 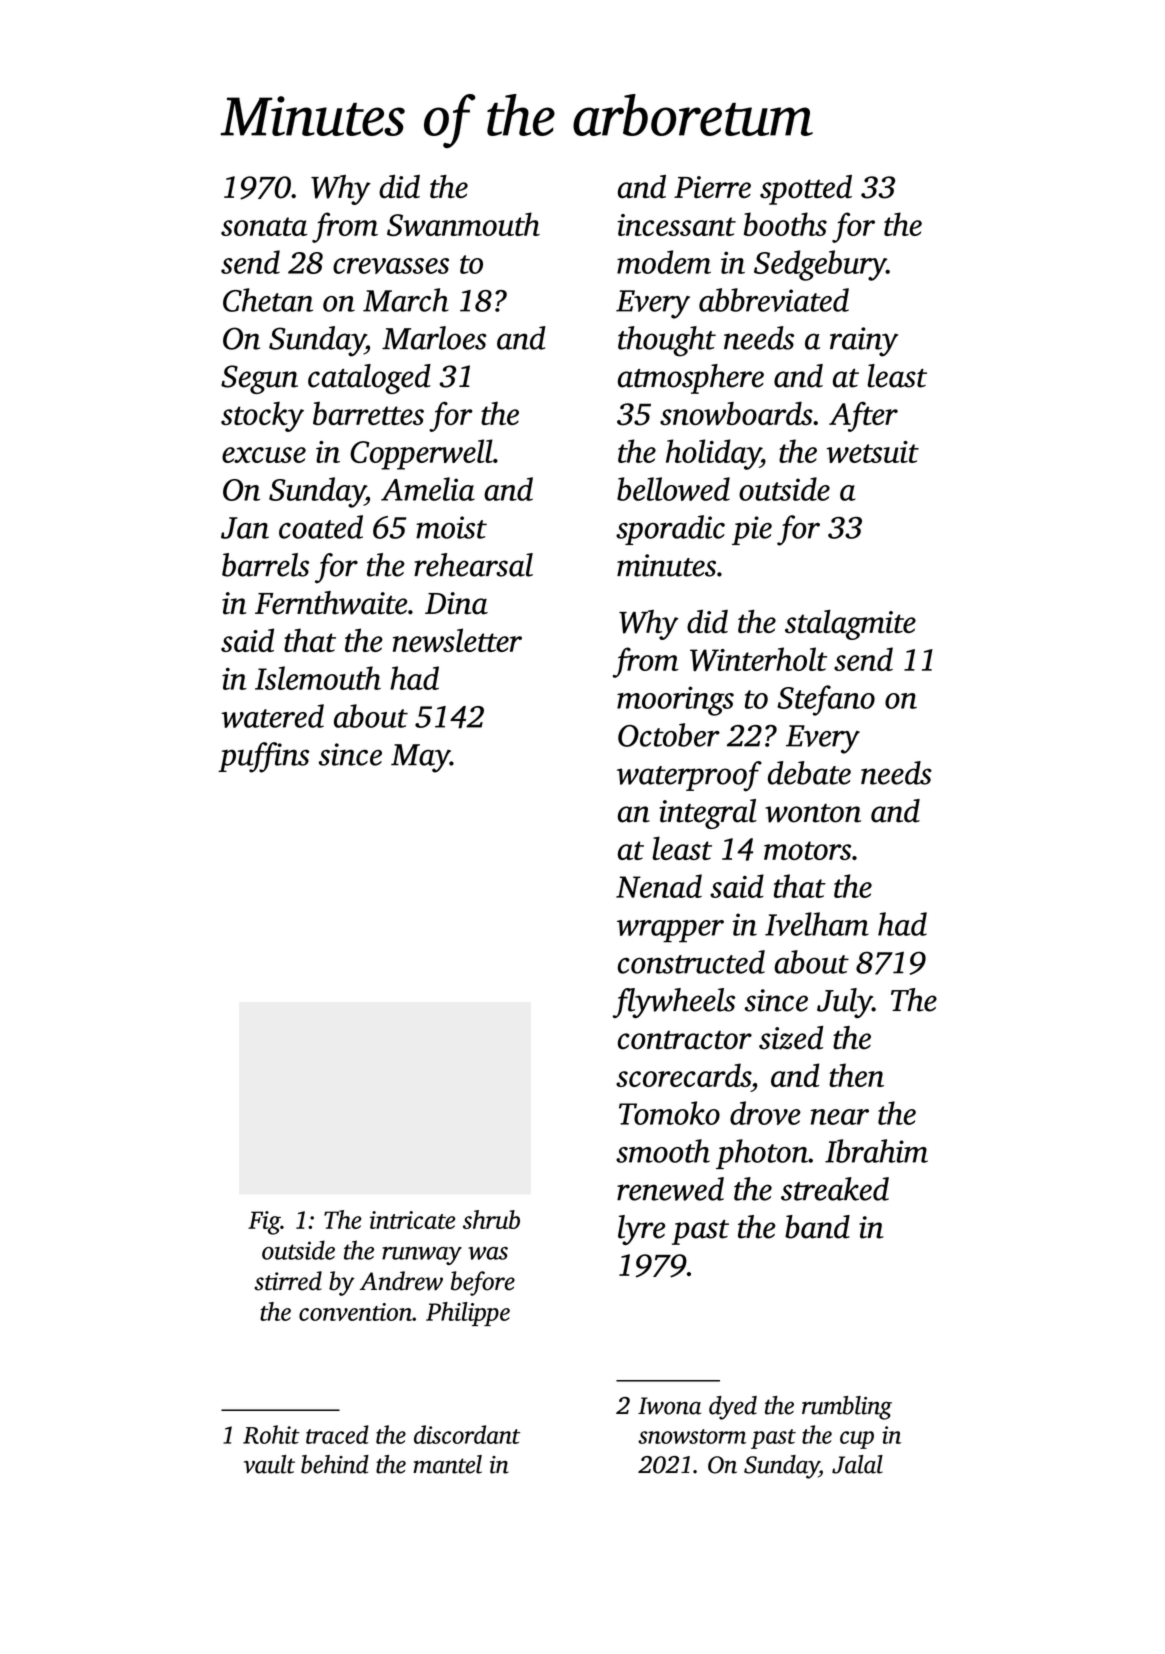 I want to click on Copperwell, so click(x=421, y=454).
